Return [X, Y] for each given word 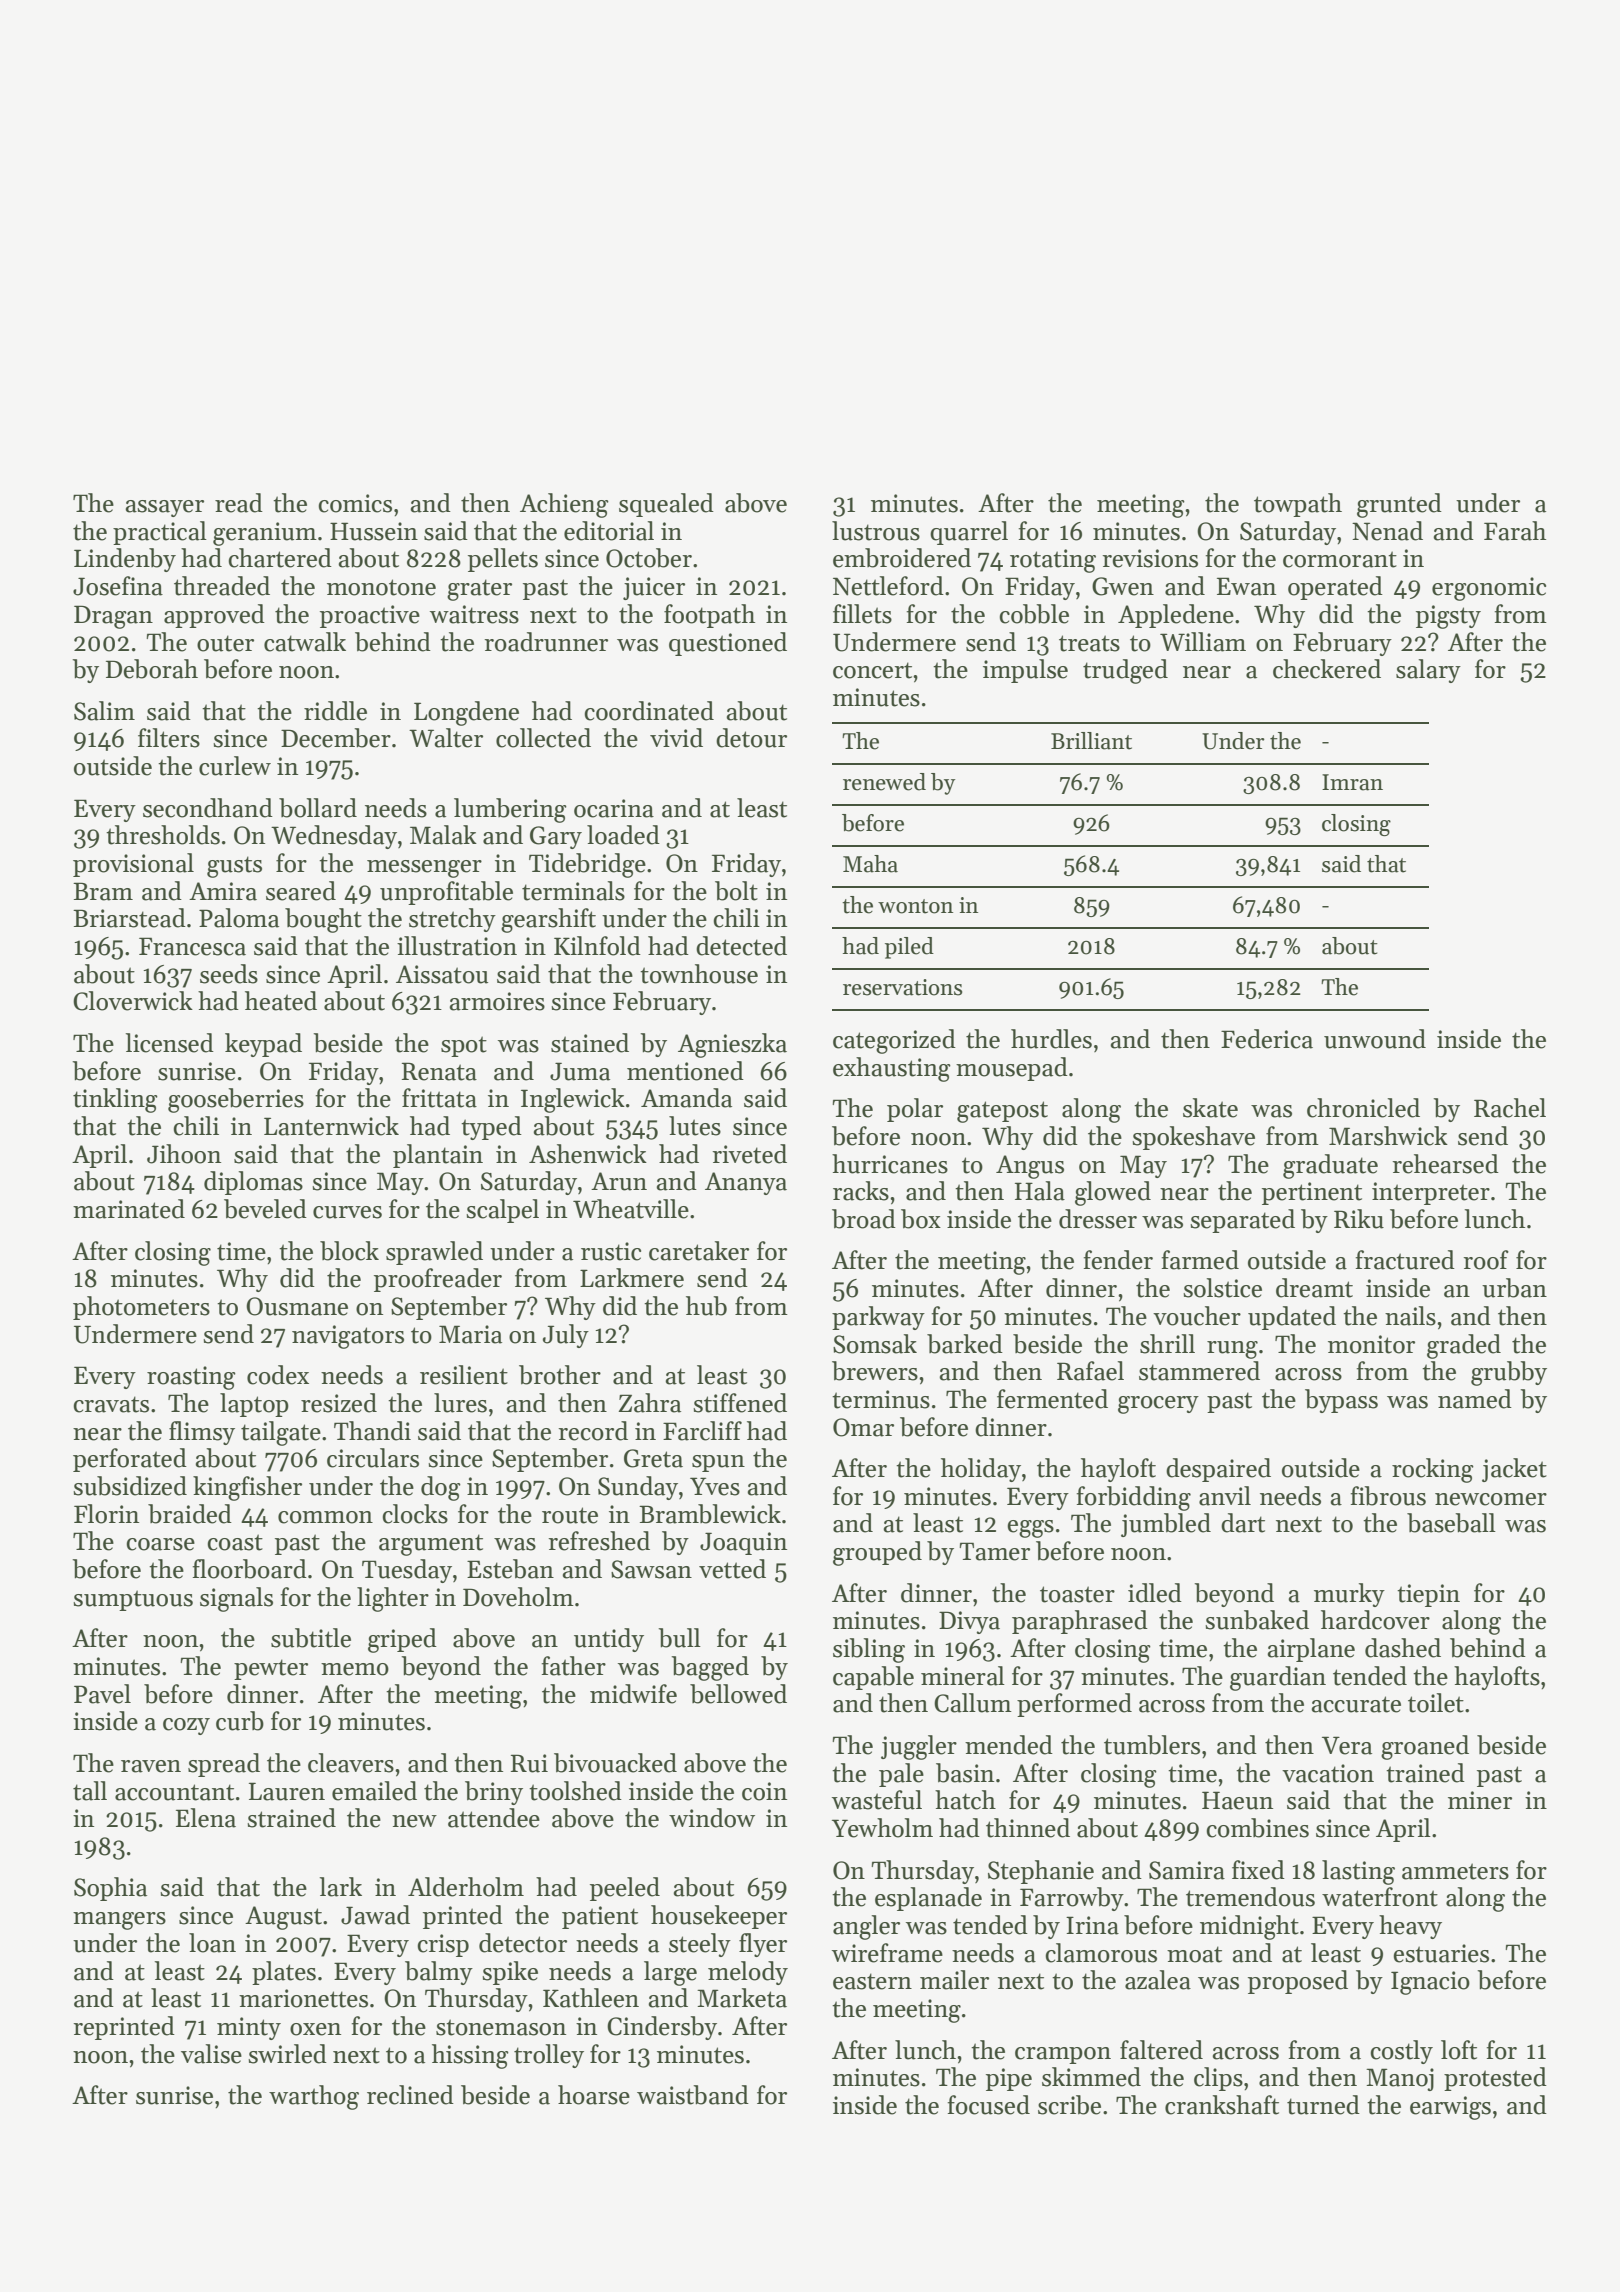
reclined [410, 2095]
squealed [666, 505]
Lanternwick [331, 1126]
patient [600, 1917]
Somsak [875, 1344]
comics [355, 503]
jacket [1514, 1470]
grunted [1399, 505]
